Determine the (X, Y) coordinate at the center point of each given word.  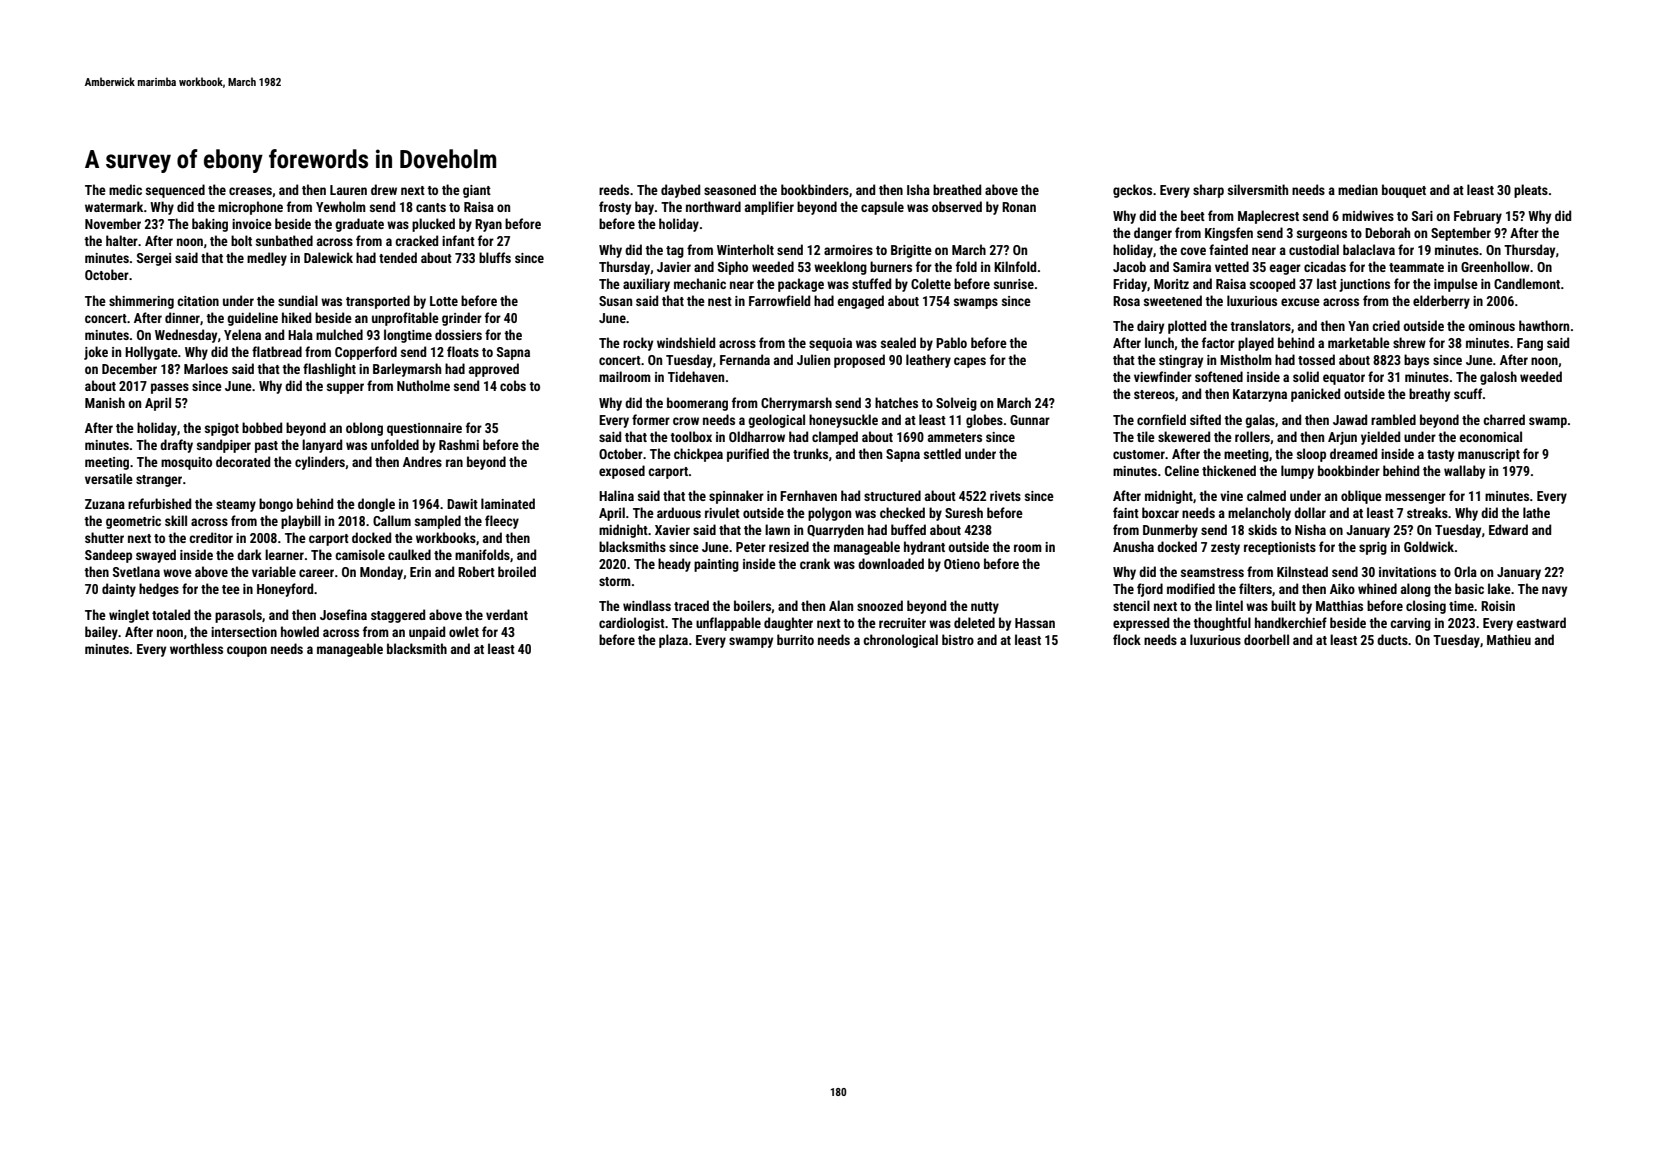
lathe (1536, 512)
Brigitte (911, 251)
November (113, 223)
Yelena (242, 334)
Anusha (1133, 546)
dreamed (1353, 453)
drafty (176, 446)
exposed (622, 472)
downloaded (891, 563)
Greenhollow (1495, 266)
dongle (376, 505)
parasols (238, 616)
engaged (861, 302)
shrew (1409, 342)
